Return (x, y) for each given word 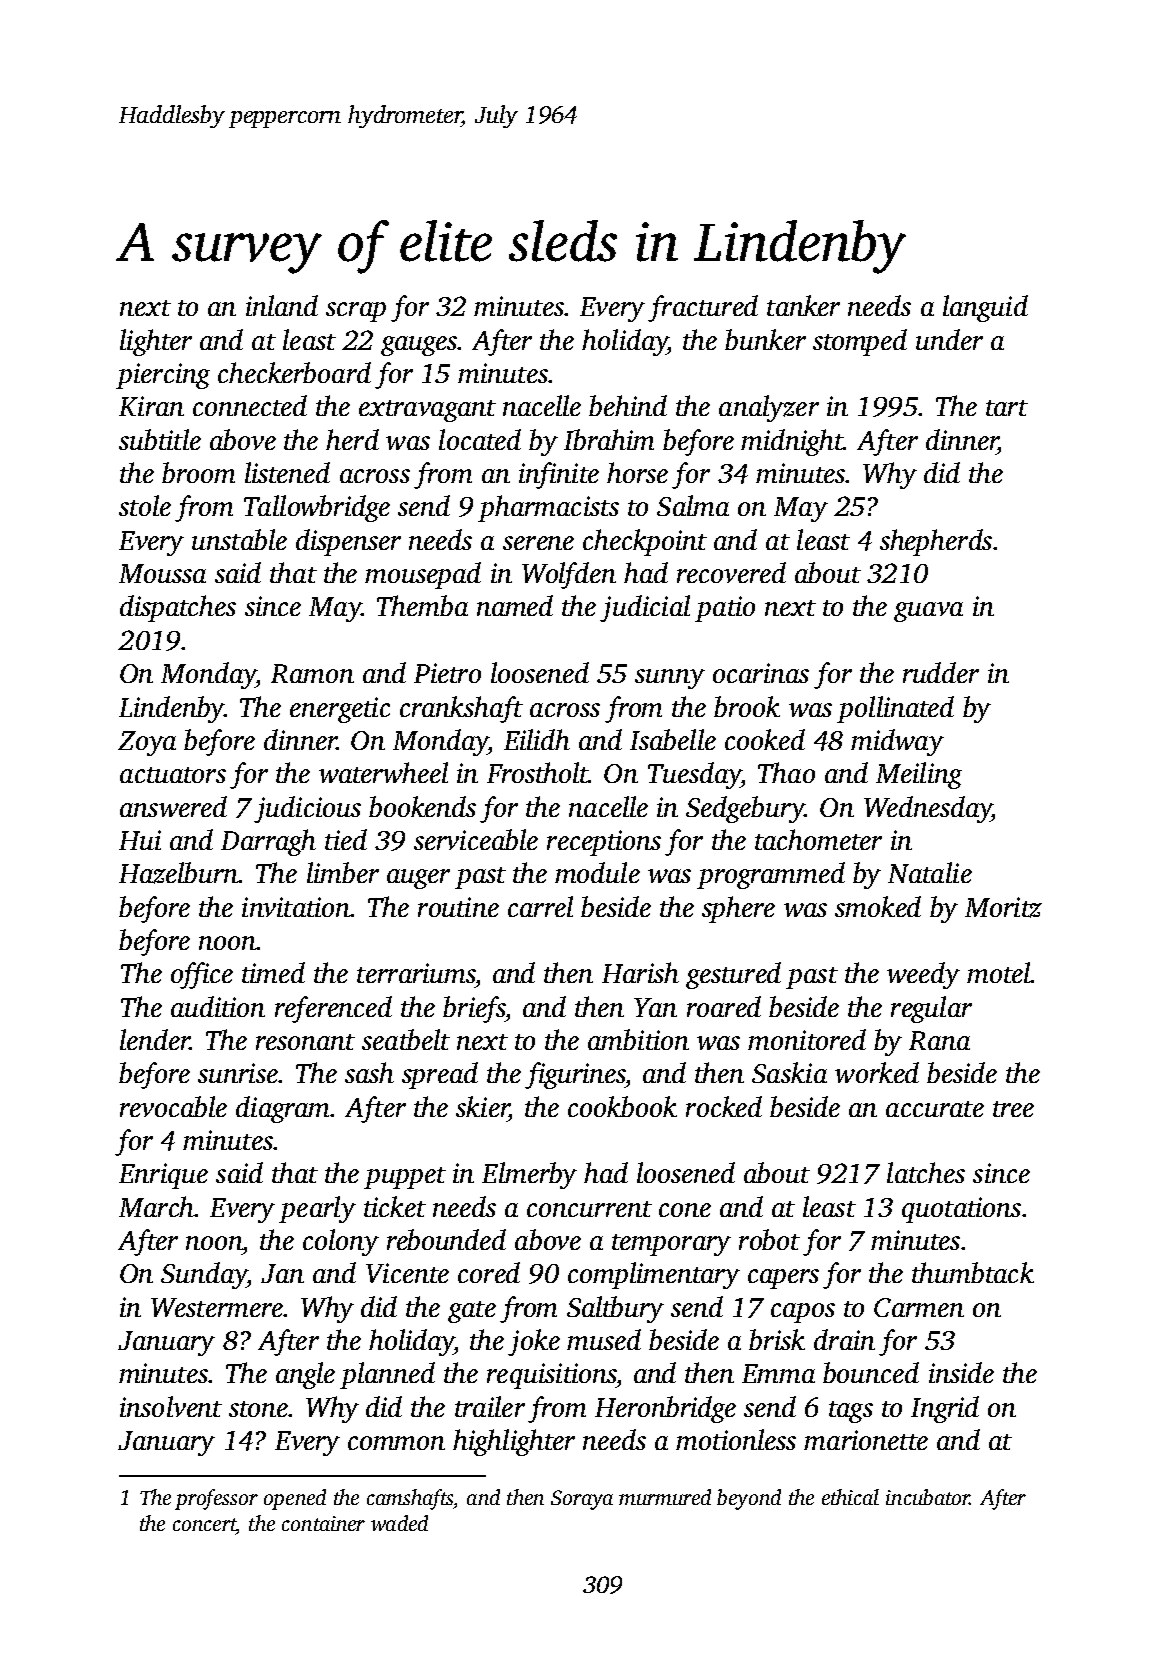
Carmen (919, 1307)
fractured (703, 308)
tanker (803, 305)
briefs (474, 1009)
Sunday (204, 1275)
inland (282, 305)
